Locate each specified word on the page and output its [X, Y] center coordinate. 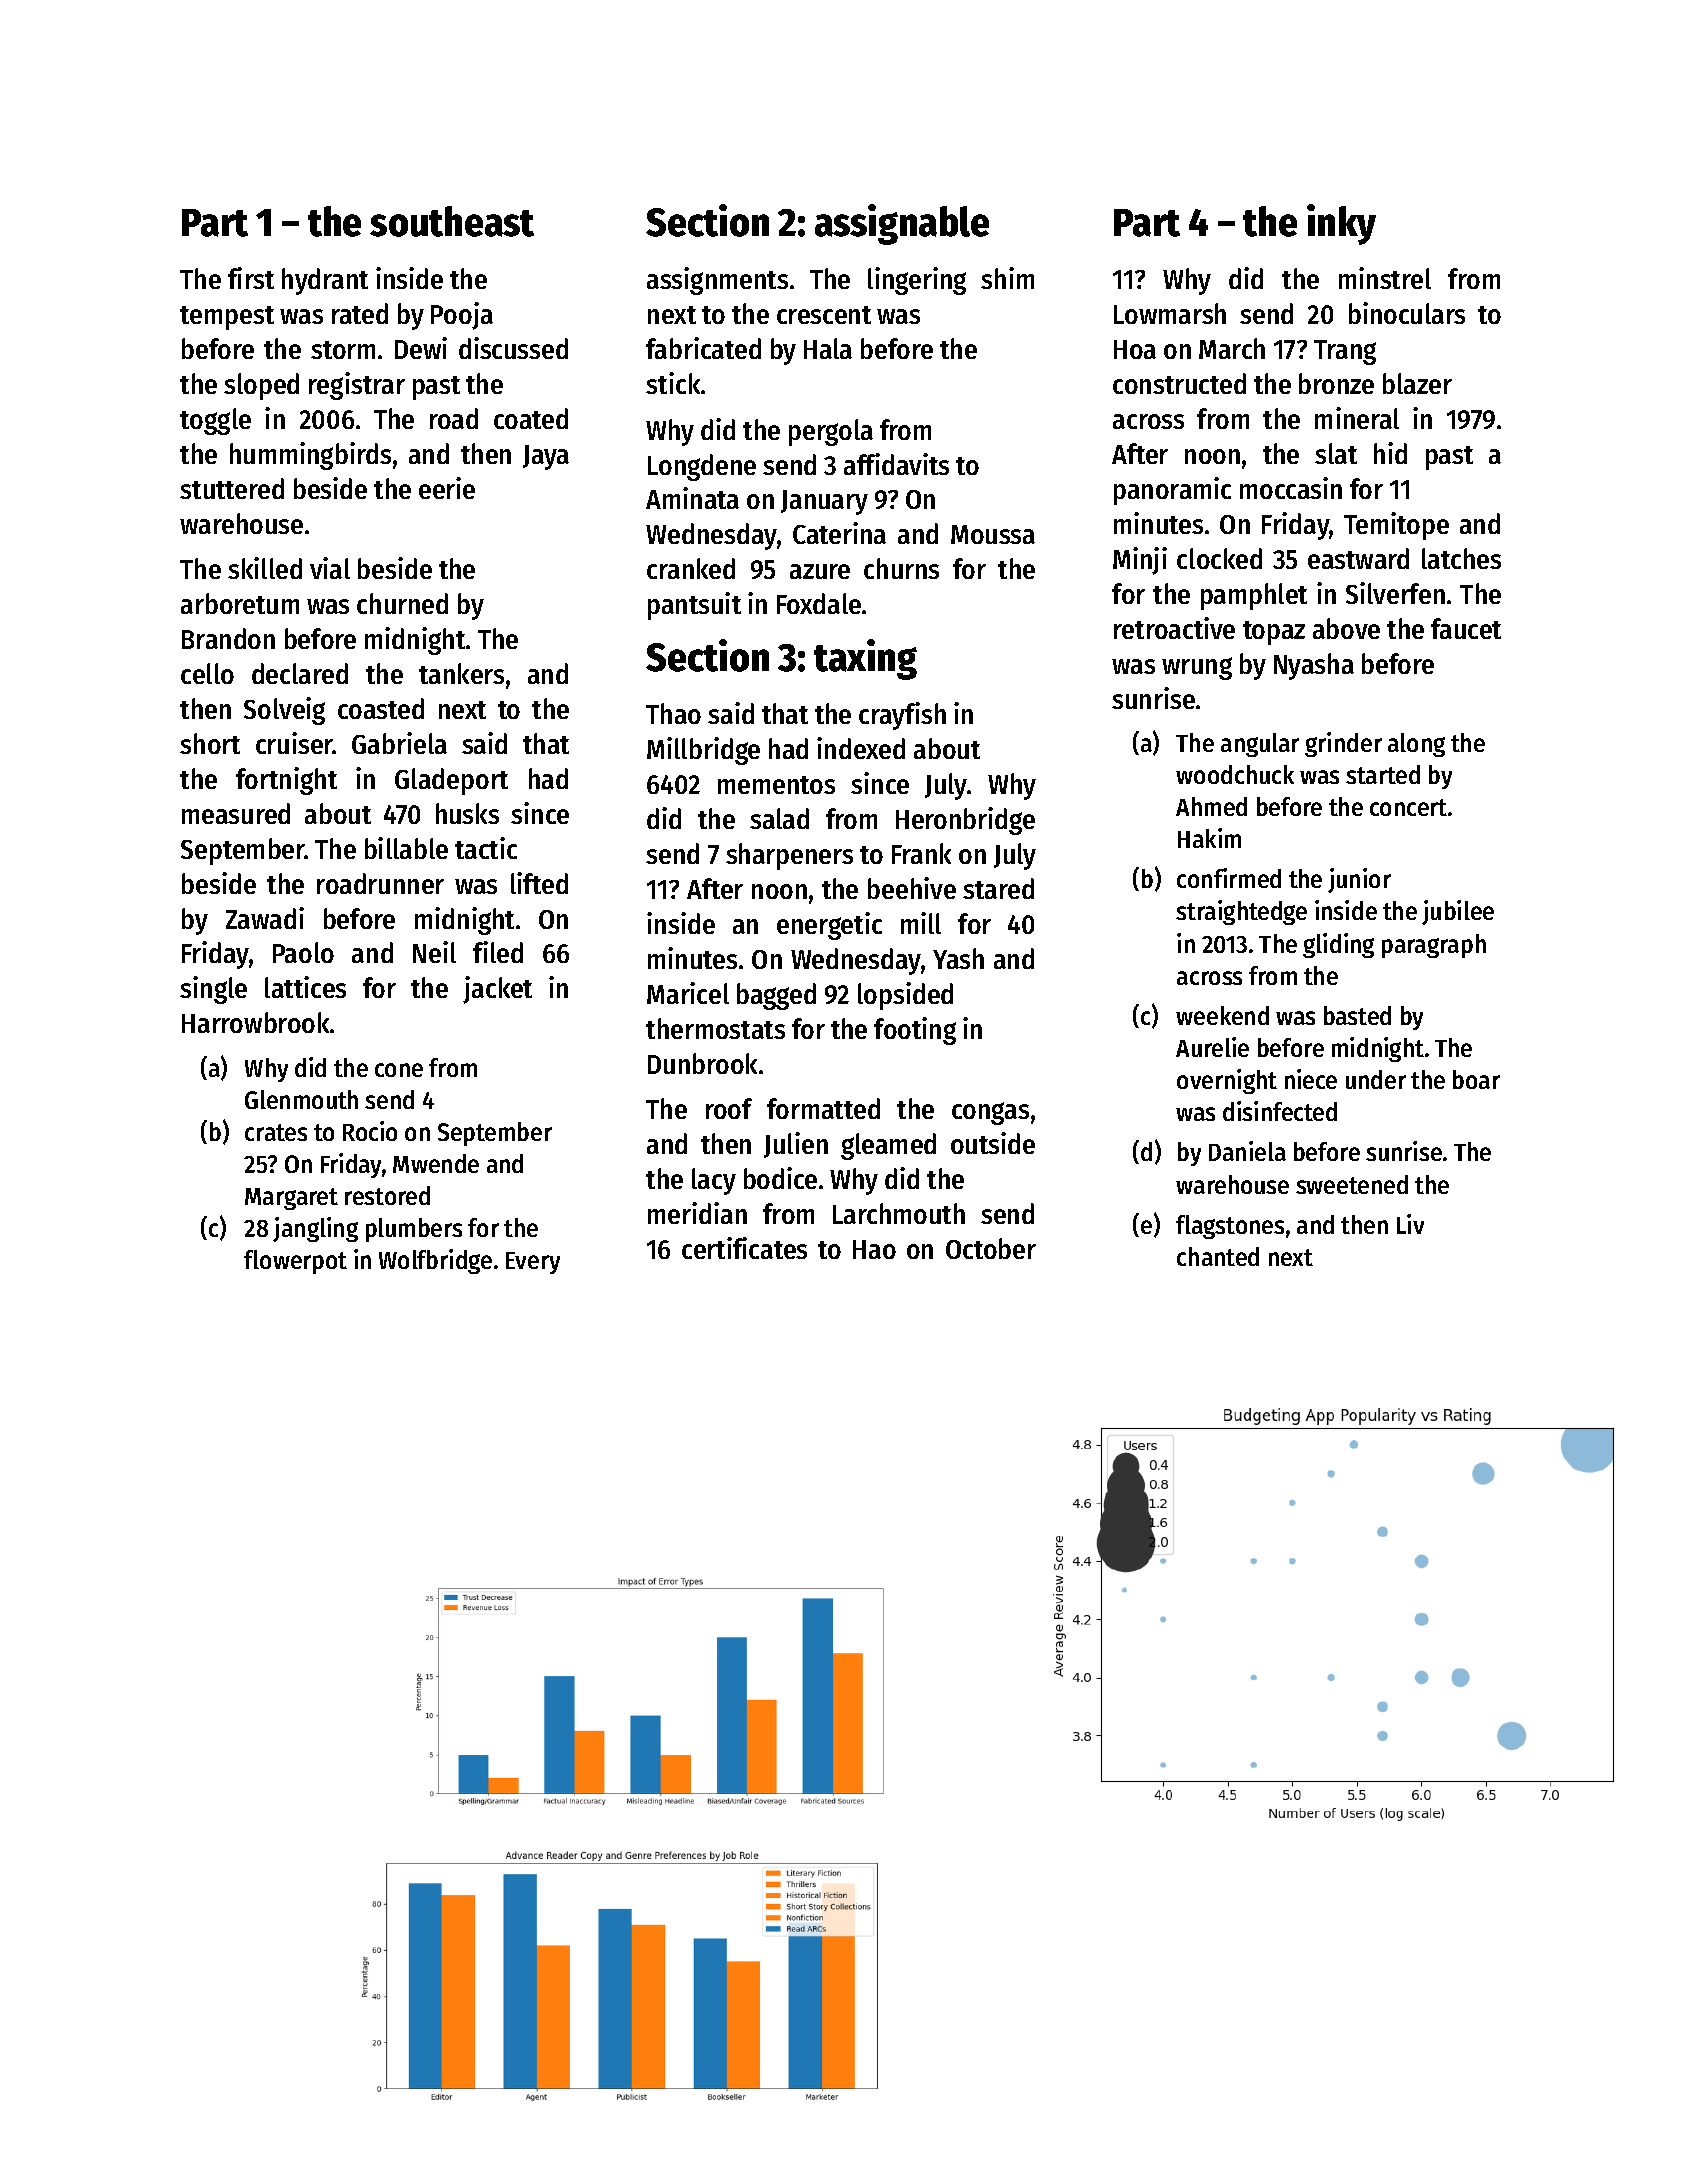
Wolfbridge [435, 1261]
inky [1341, 224]
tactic [486, 848]
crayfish [902, 716]
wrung [1197, 668]
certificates [744, 1248]
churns [901, 568]
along [1416, 745]
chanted [1218, 1256]
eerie [447, 488]
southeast [452, 221]
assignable [902, 224]
